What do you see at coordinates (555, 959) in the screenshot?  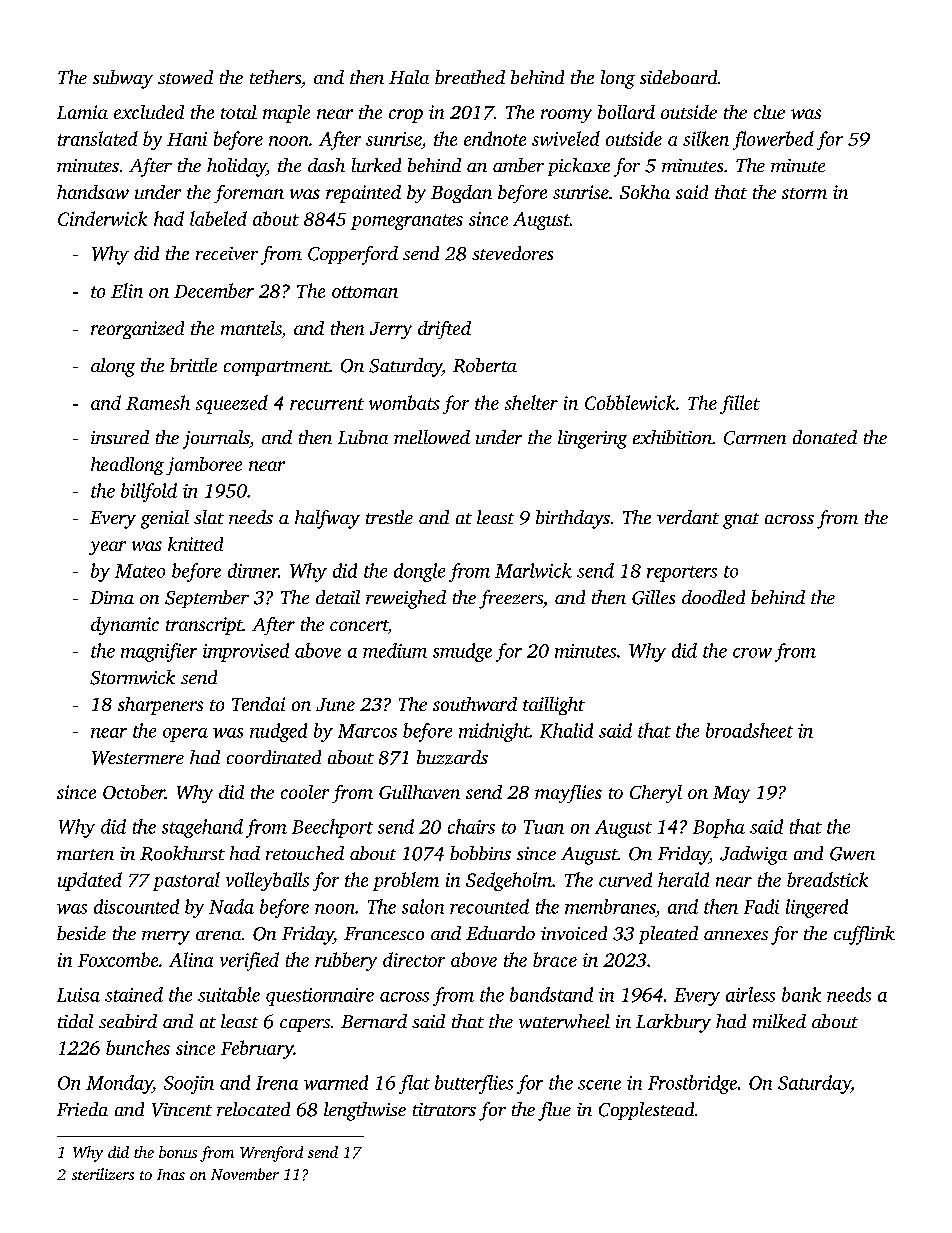 I see `brace` at bounding box center [555, 959].
